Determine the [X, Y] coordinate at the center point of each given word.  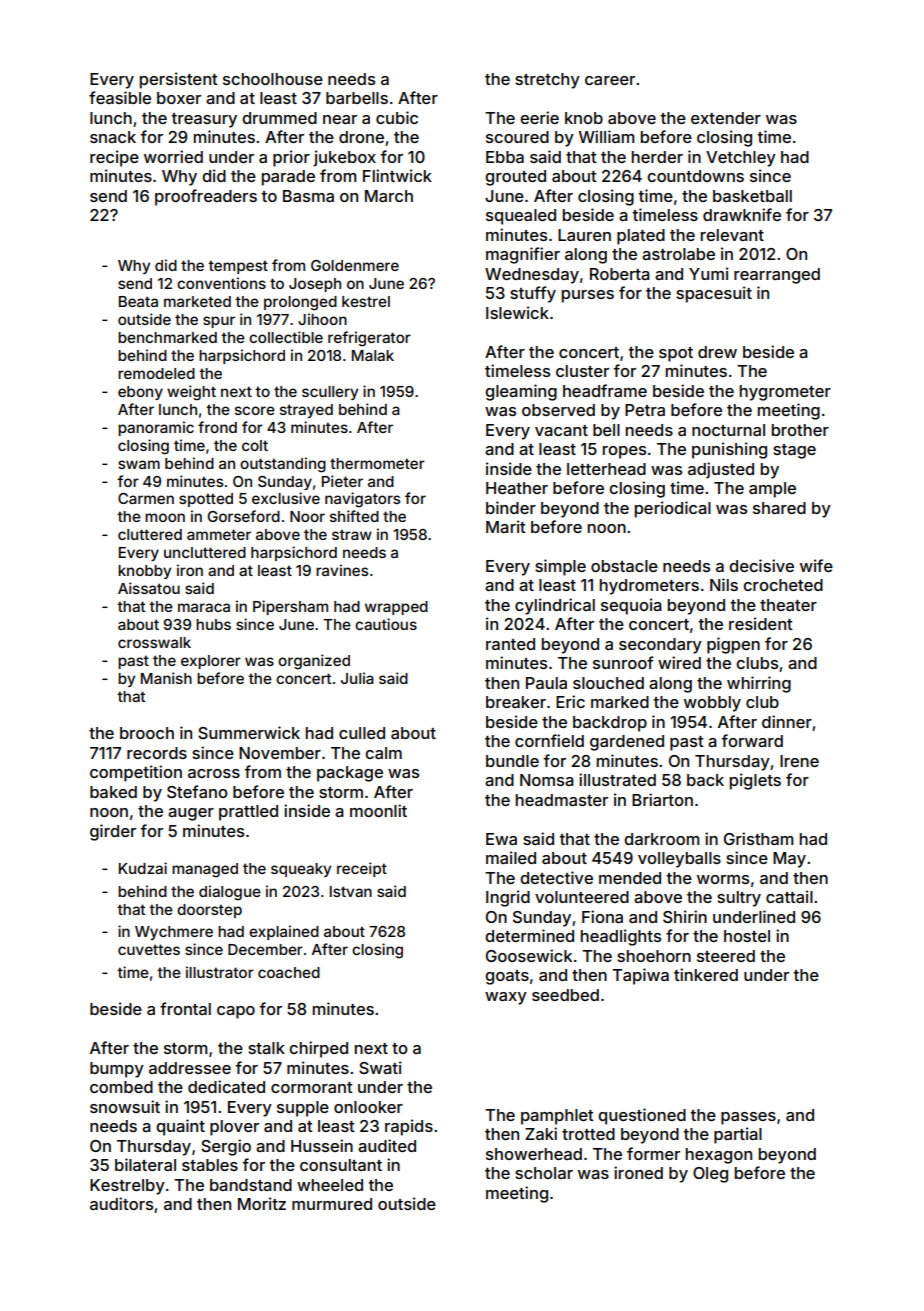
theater [788, 605]
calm [383, 753]
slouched [608, 683]
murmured [332, 1204]
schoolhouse [273, 79]
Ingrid [508, 898]
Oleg [710, 1175]
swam [139, 464]
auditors [121, 1203]
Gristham [758, 838]
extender [726, 118]
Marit [506, 526]
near [340, 119]
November [280, 753]
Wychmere [174, 933]
